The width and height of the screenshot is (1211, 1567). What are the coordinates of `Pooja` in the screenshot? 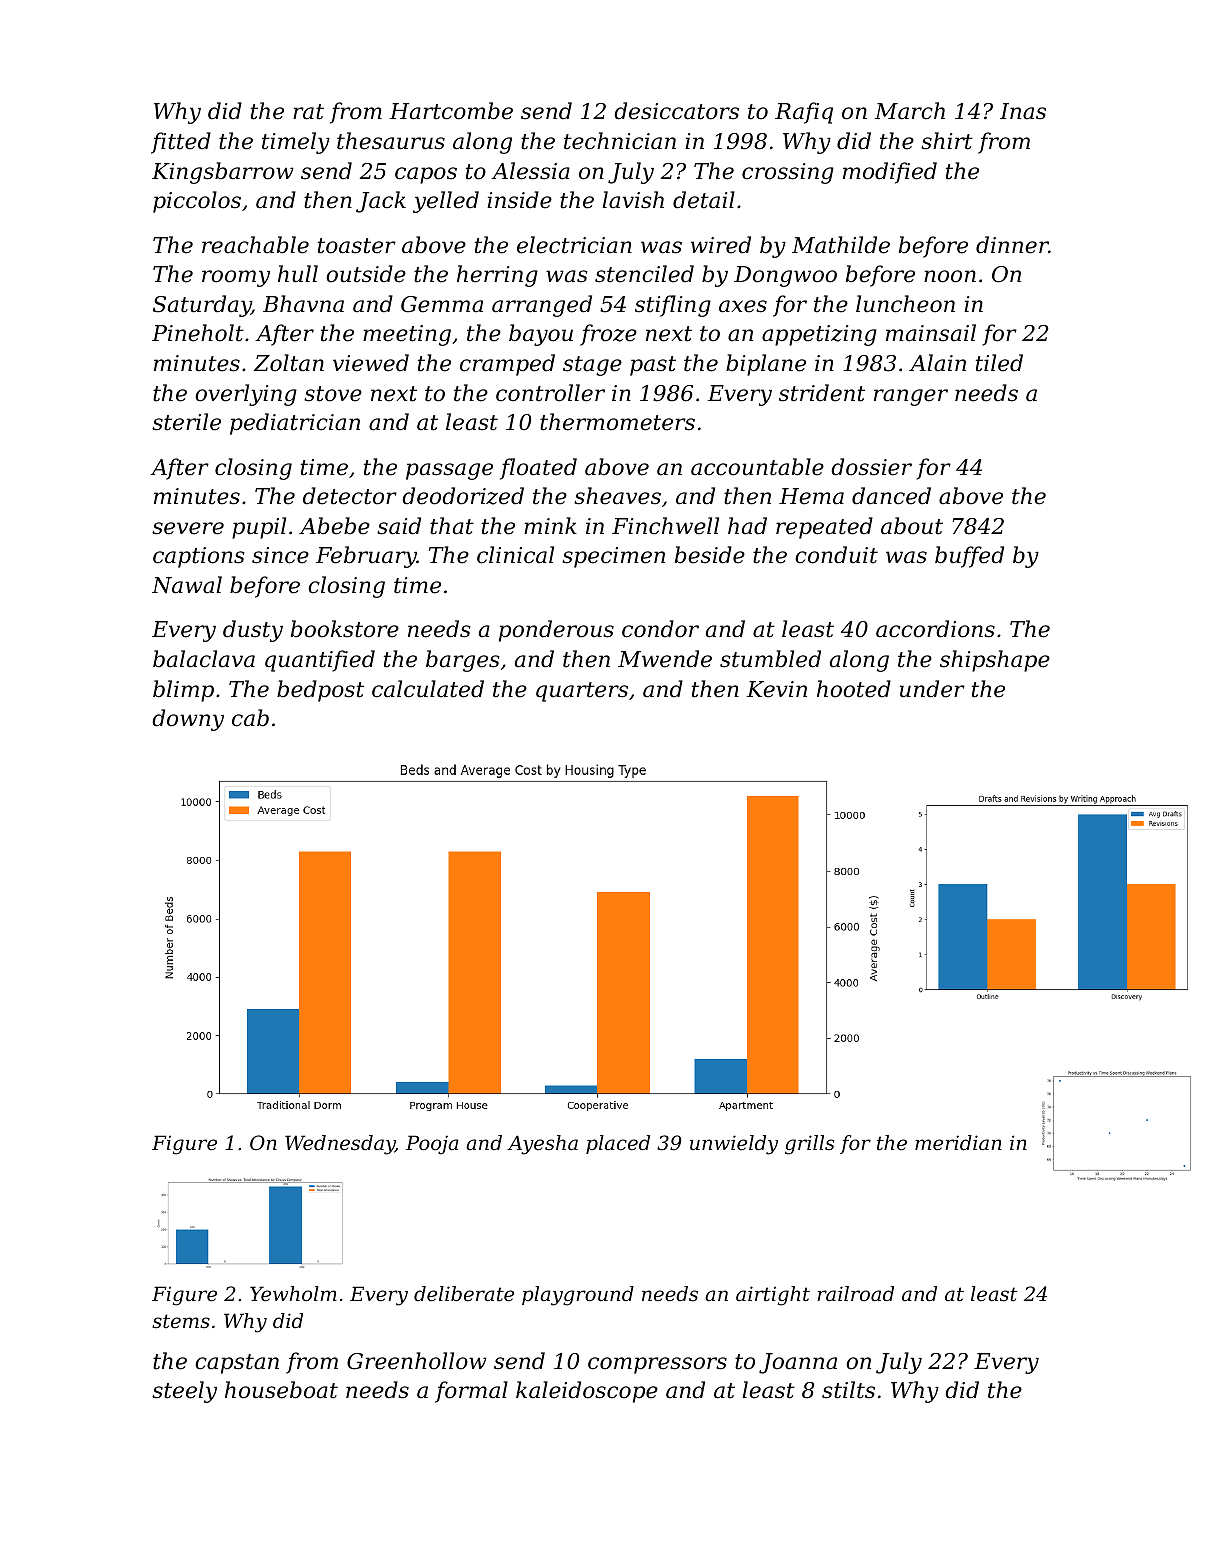 It's located at (432, 1145).
